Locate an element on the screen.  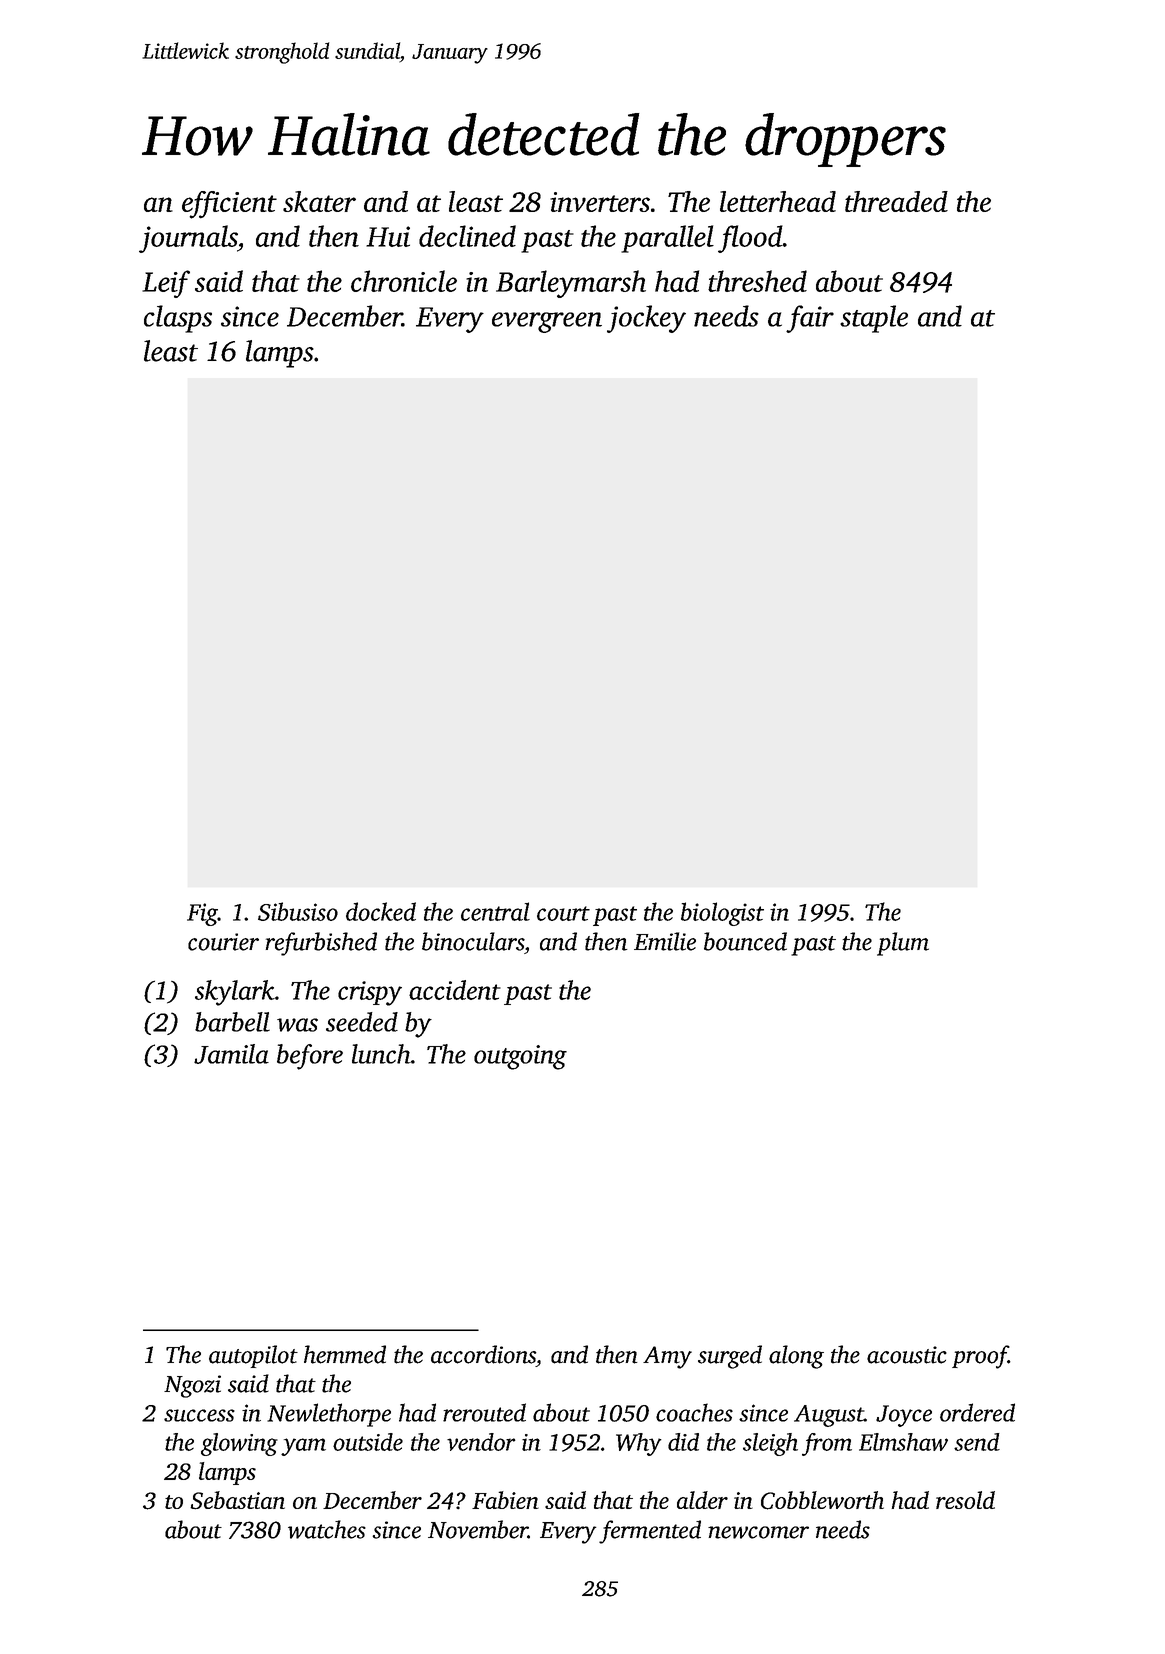
threaded is located at coordinates (896, 201).
